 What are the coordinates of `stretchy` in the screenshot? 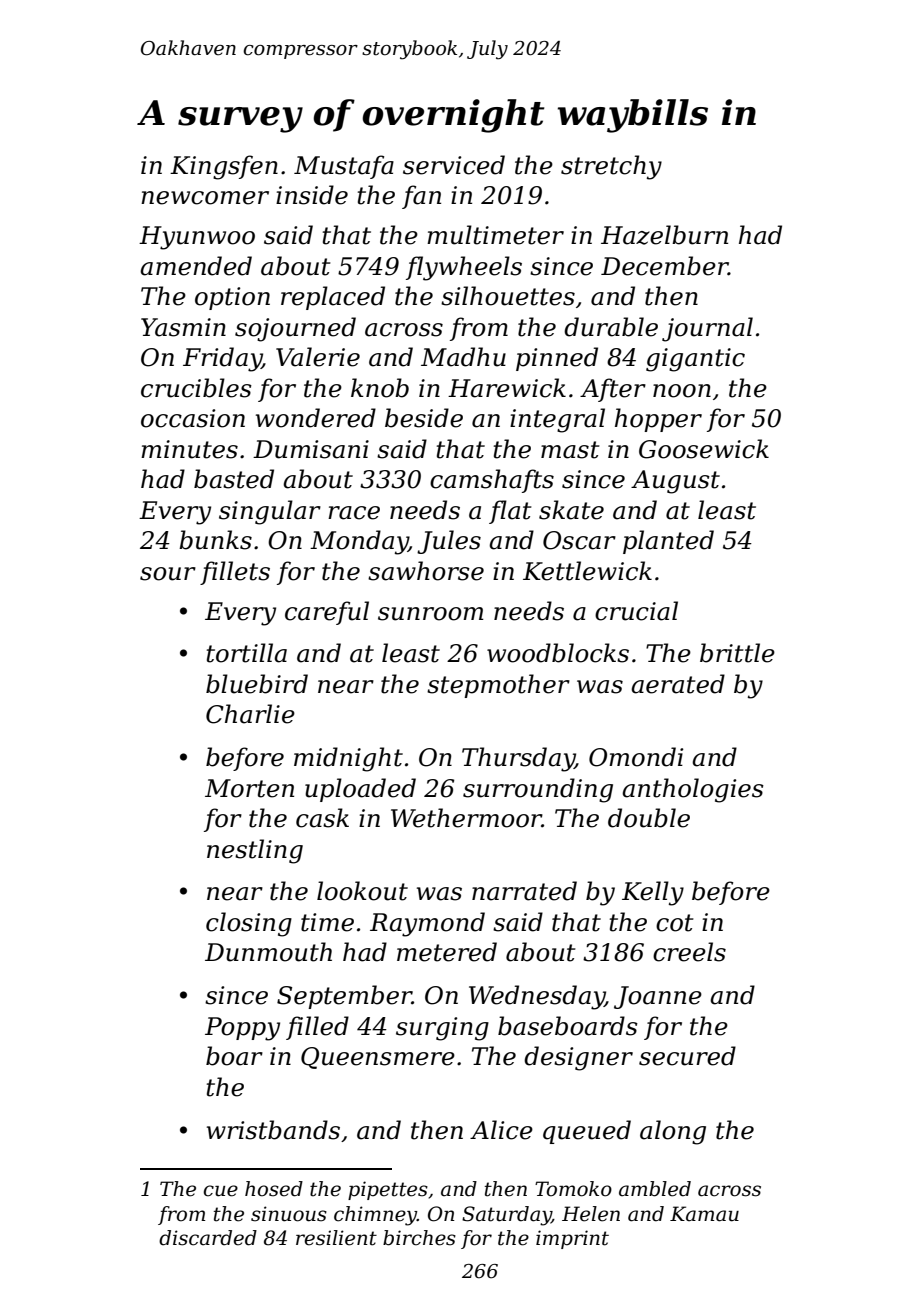 It's located at (611, 167).
